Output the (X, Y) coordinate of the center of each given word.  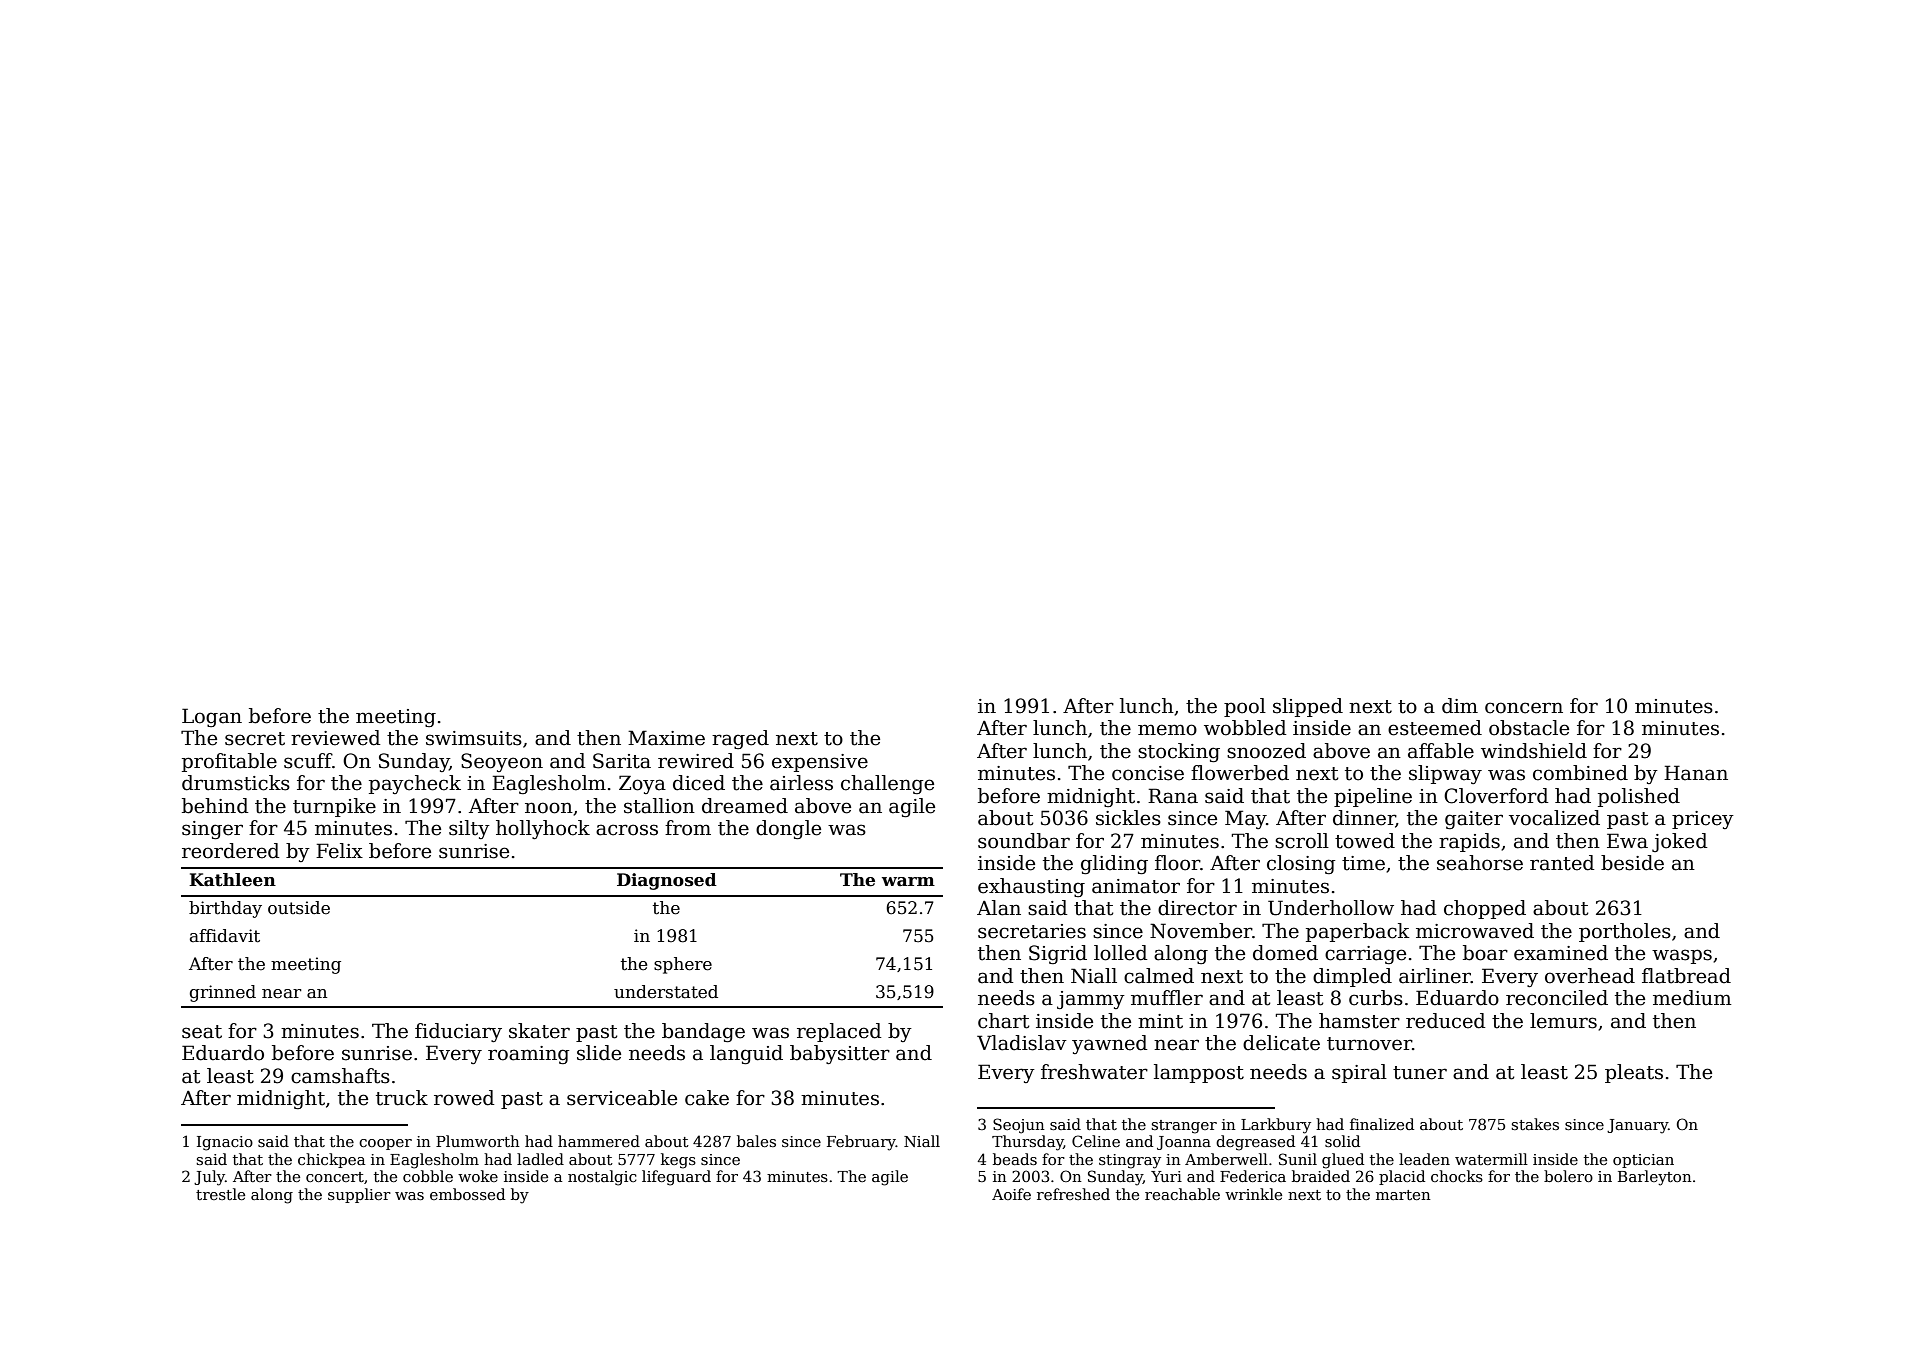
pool (1245, 707)
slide (599, 1053)
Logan (212, 717)
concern (1524, 708)
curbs (1376, 998)
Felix (339, 851)
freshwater (1094, 1072)
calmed (1159, 976)
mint (1160, 1021)
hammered (599, 1141)
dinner (1364, 819)
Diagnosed (667, 881)
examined (1561, 953)
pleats (1634, 1073)
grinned (223, 993)
